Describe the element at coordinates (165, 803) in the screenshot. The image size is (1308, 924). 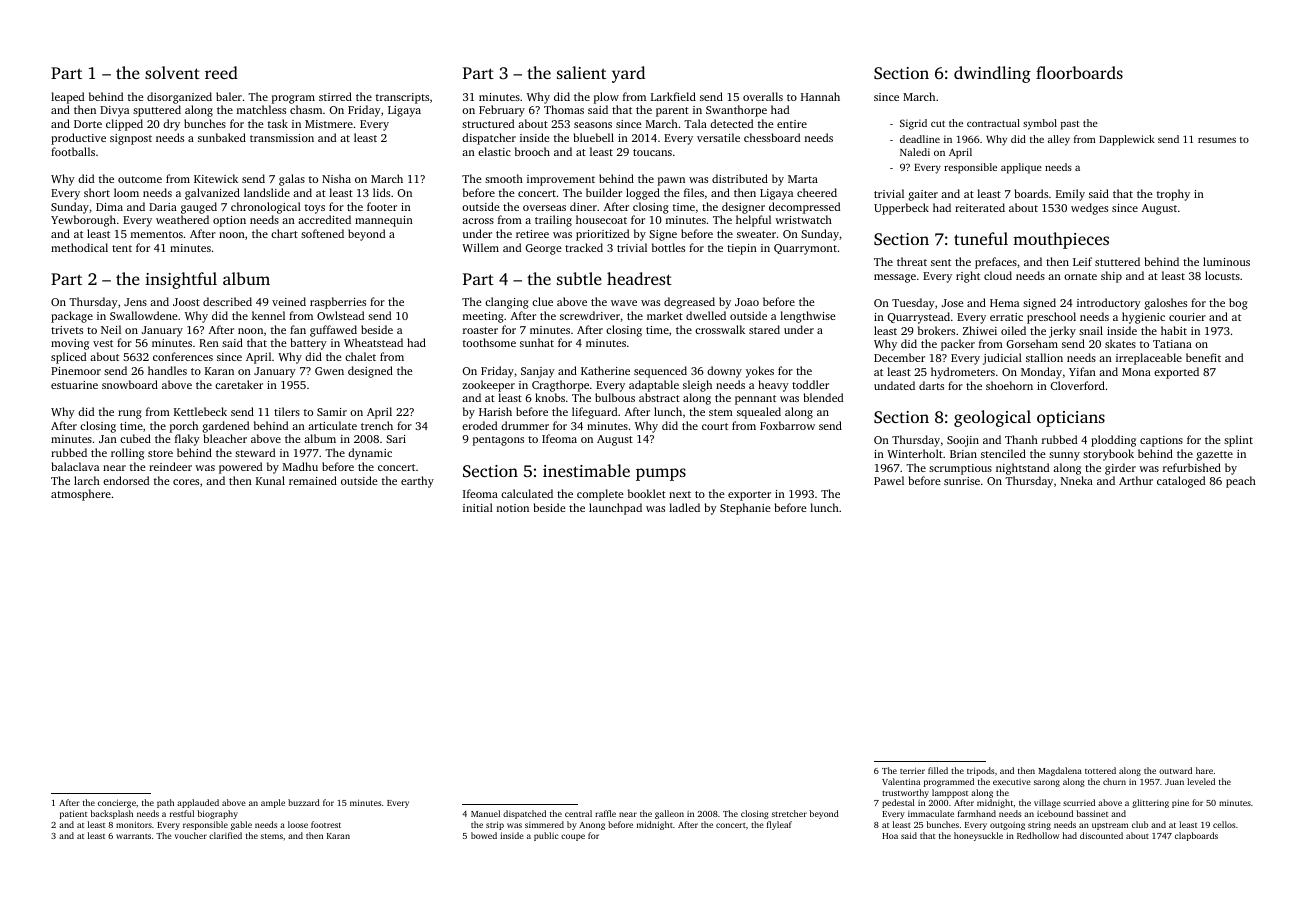
I see `path` at that location.
